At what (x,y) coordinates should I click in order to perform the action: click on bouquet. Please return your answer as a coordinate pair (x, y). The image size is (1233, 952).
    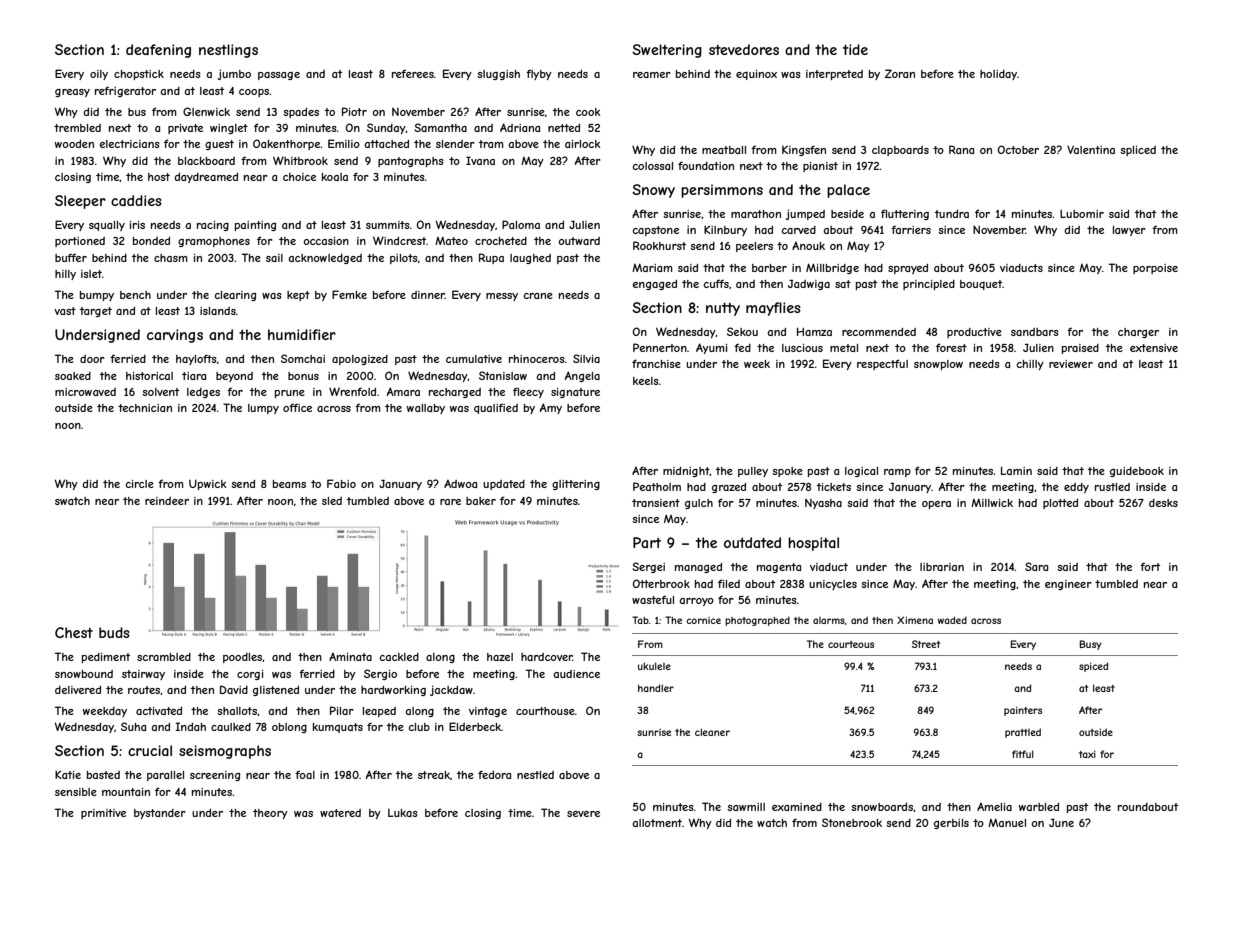
    Looking at the image, I should click on (981, 285).
